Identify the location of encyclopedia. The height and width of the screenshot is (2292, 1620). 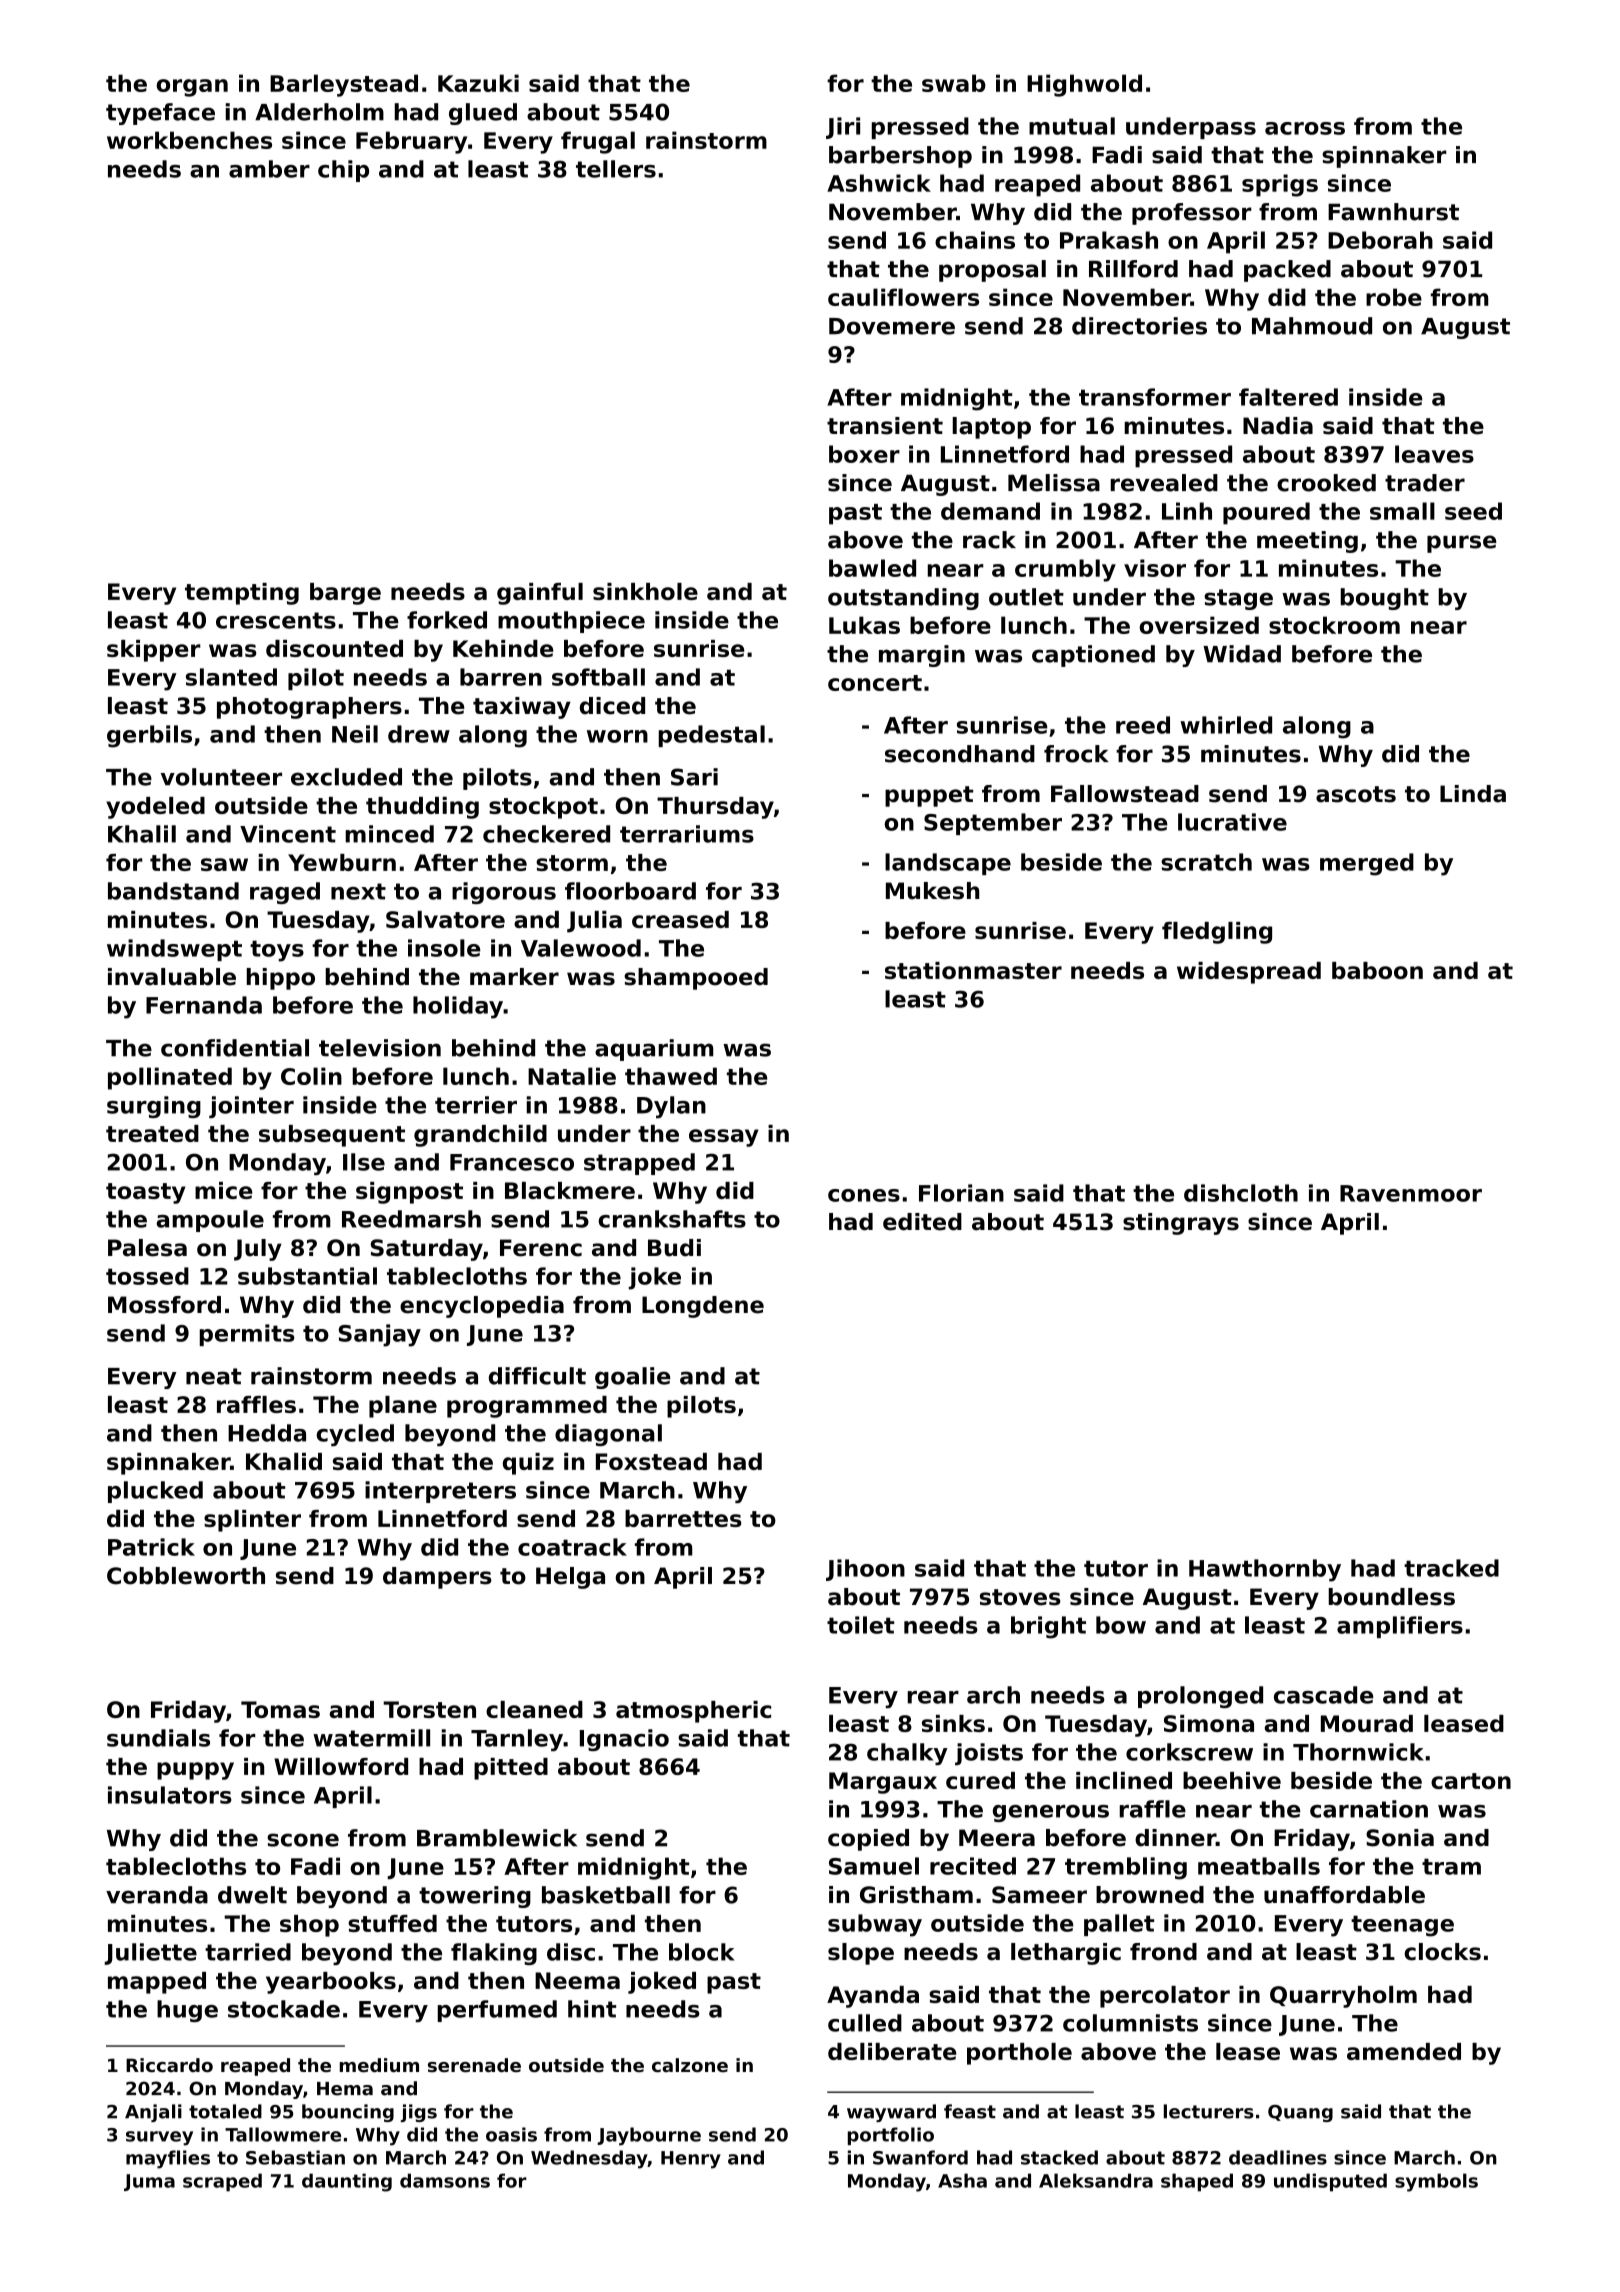
(482, 1307).
